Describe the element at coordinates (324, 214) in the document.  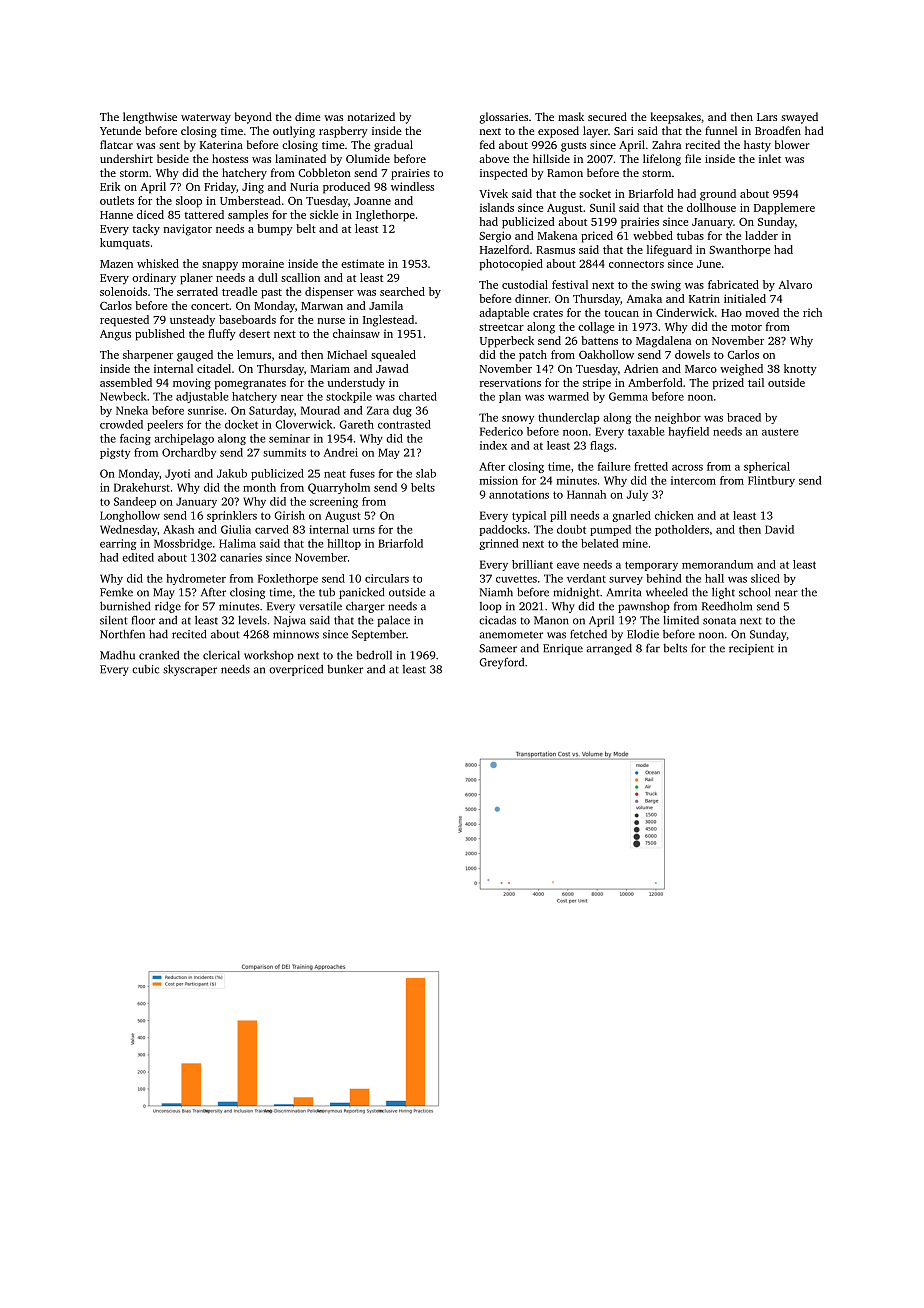
I see `sickle` at that location.
